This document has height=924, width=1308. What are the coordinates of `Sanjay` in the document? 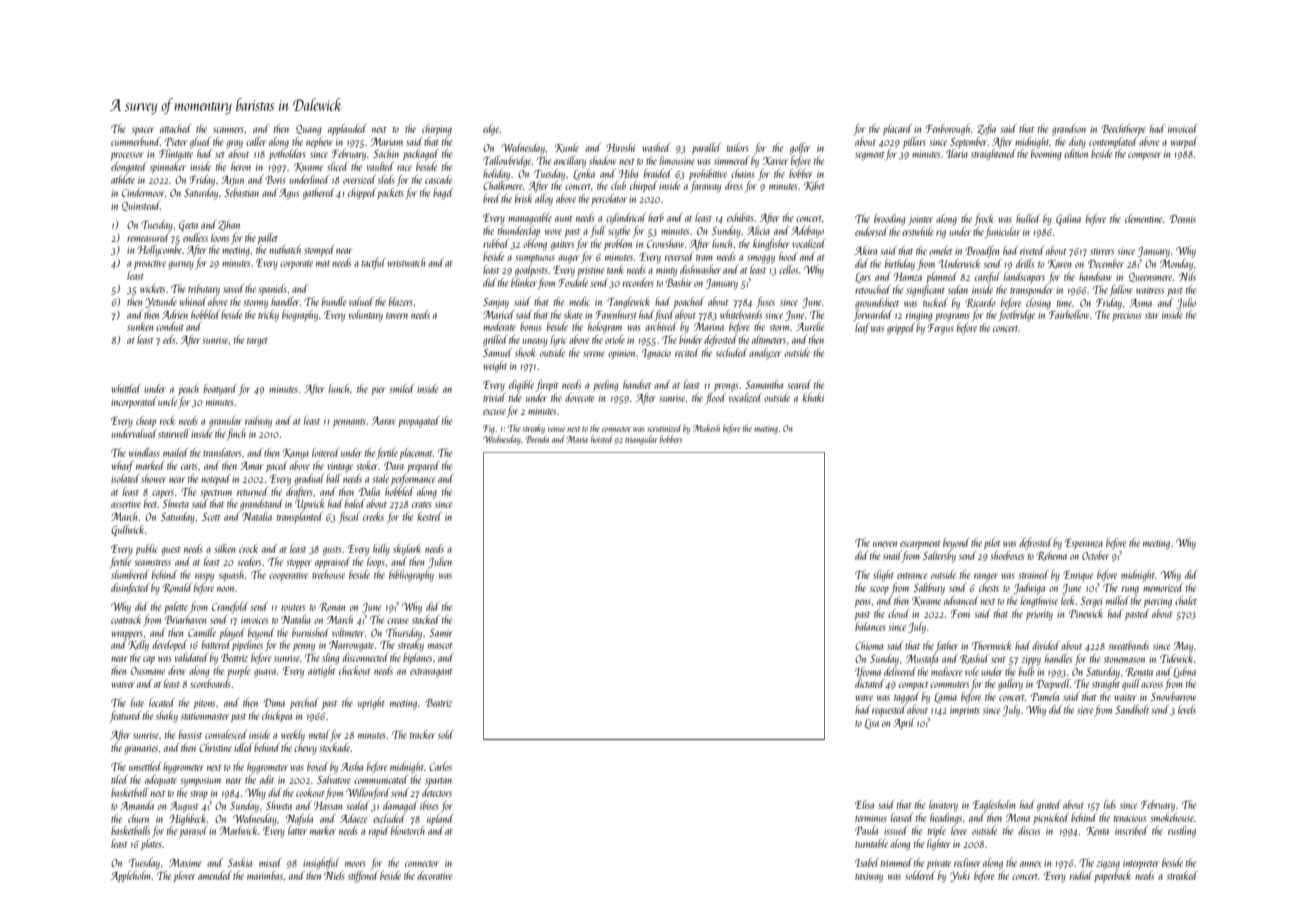 It's located at (496, 303).
